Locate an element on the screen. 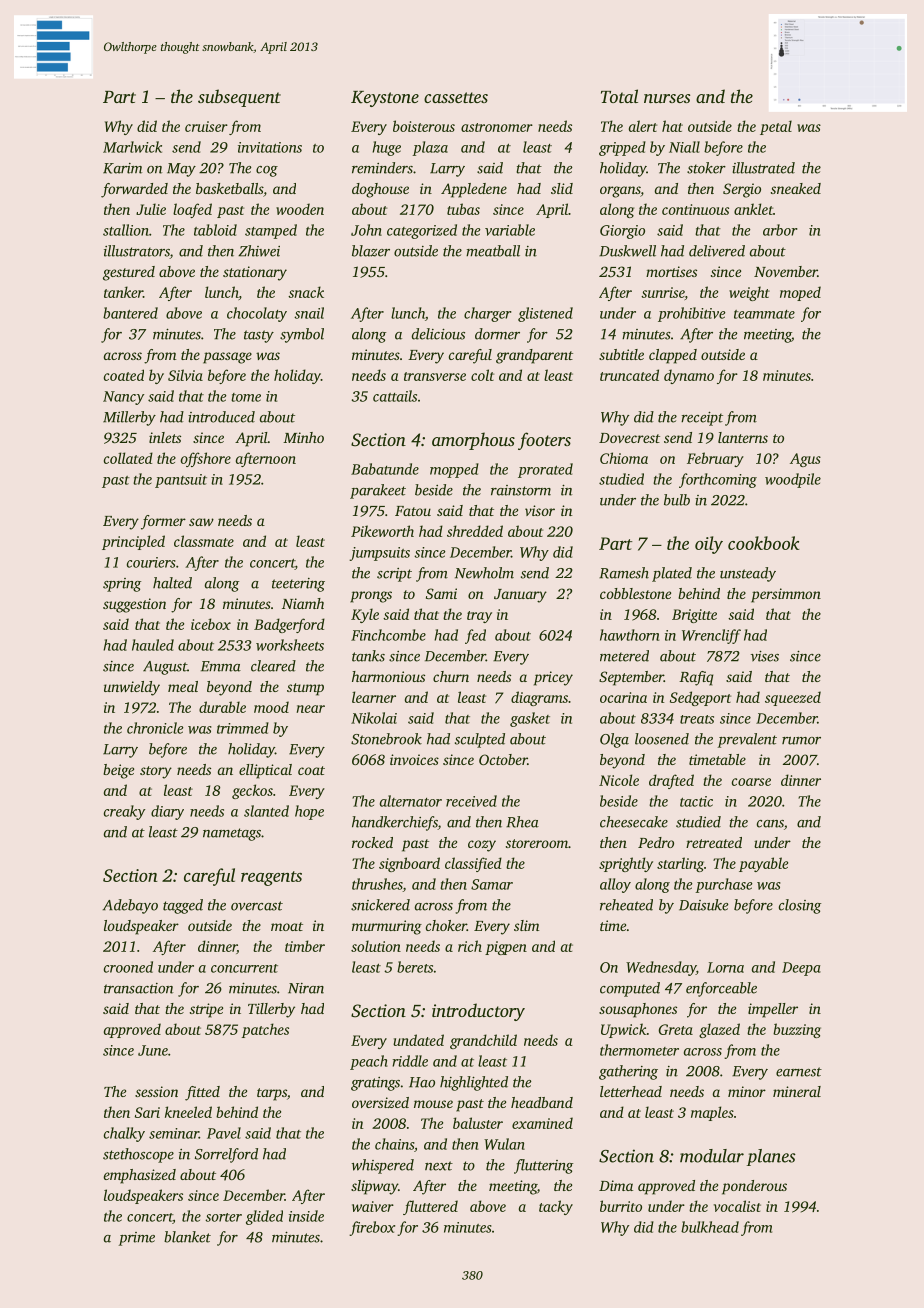 The image size is (924, 1308). persimmon is located at coordinates (786, 595).
